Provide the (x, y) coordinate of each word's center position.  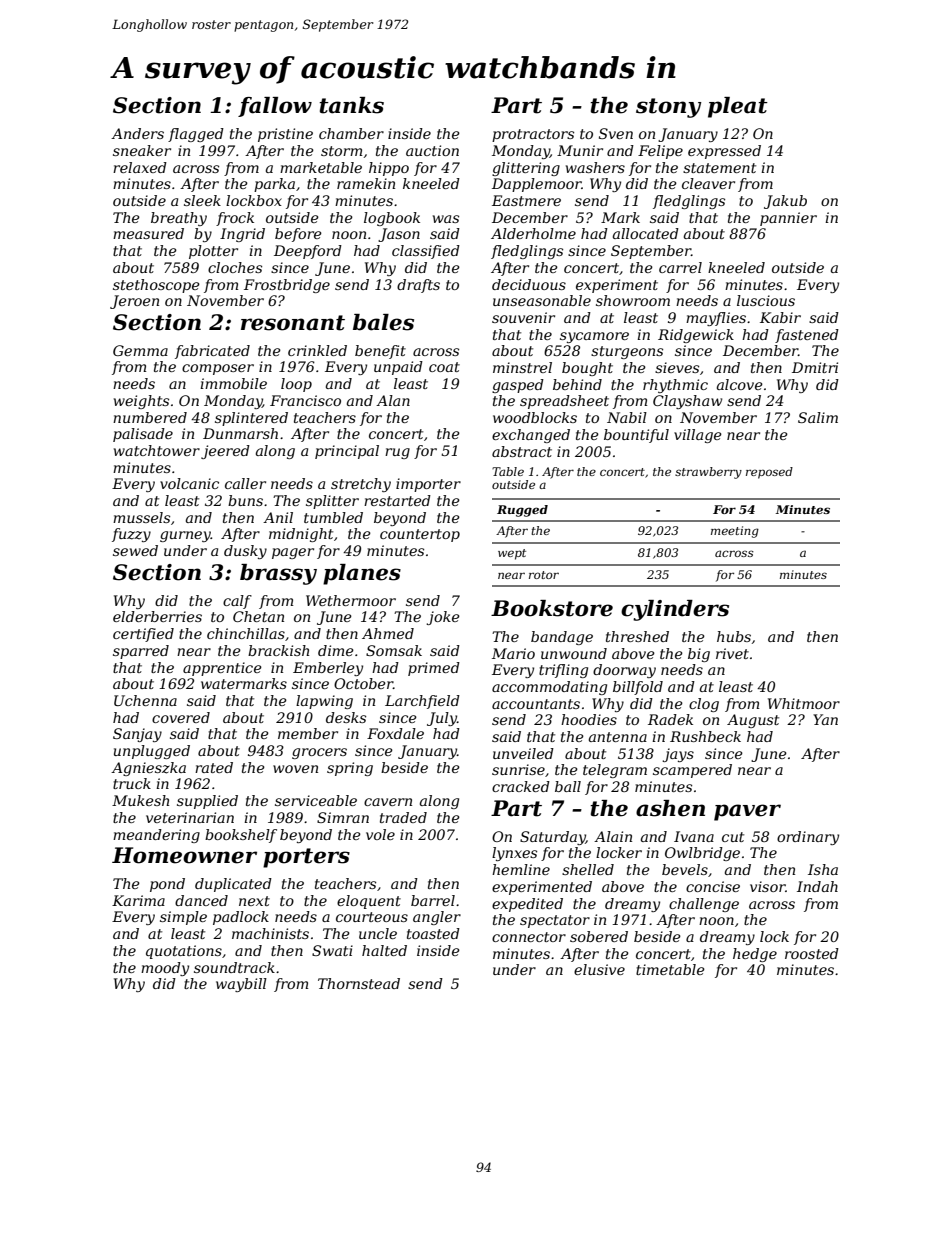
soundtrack (234, 967)
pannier (788, 219)
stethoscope (156, 286)
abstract (522, 451)
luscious (766, 300)
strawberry (708, 473)
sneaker (142, 150)
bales (383, 322)
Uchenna (145, 700)
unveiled (523, 753)
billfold (638, 688)
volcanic (189, 483)
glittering (526, 169)
